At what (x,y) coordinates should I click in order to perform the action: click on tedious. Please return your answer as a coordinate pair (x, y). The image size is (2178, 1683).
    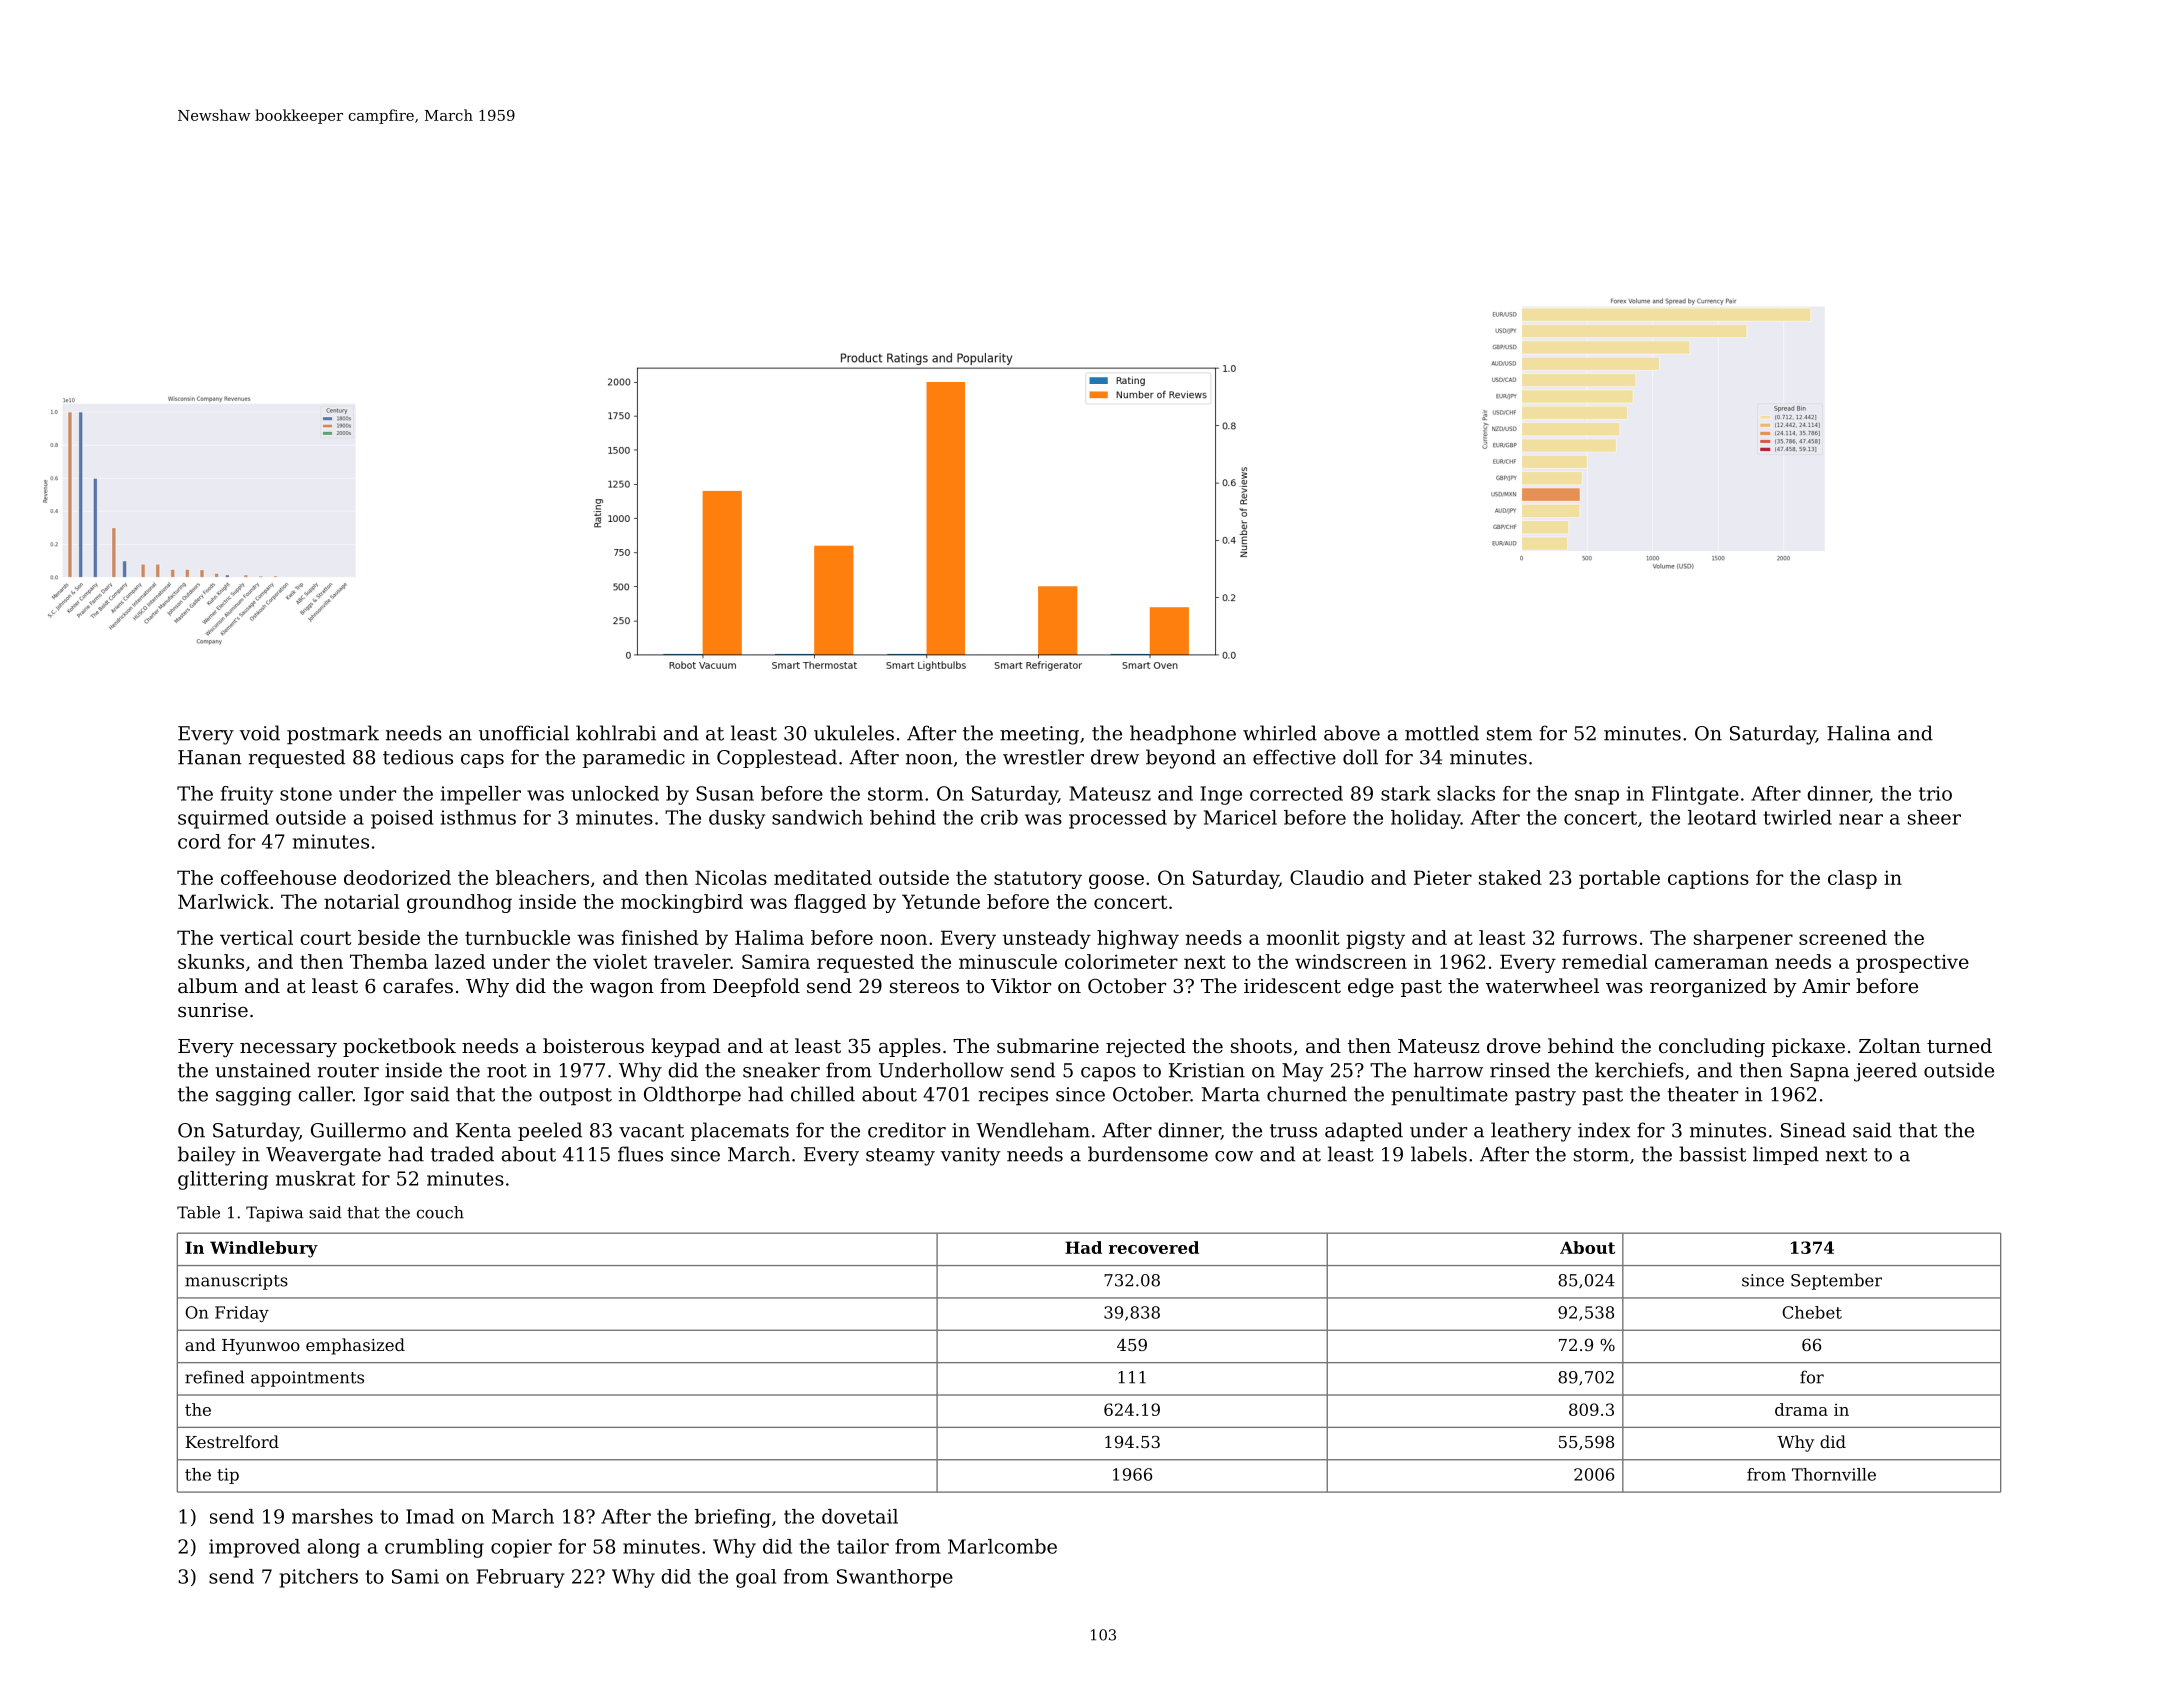
    Looking at the image, I should click on (418, 757).
